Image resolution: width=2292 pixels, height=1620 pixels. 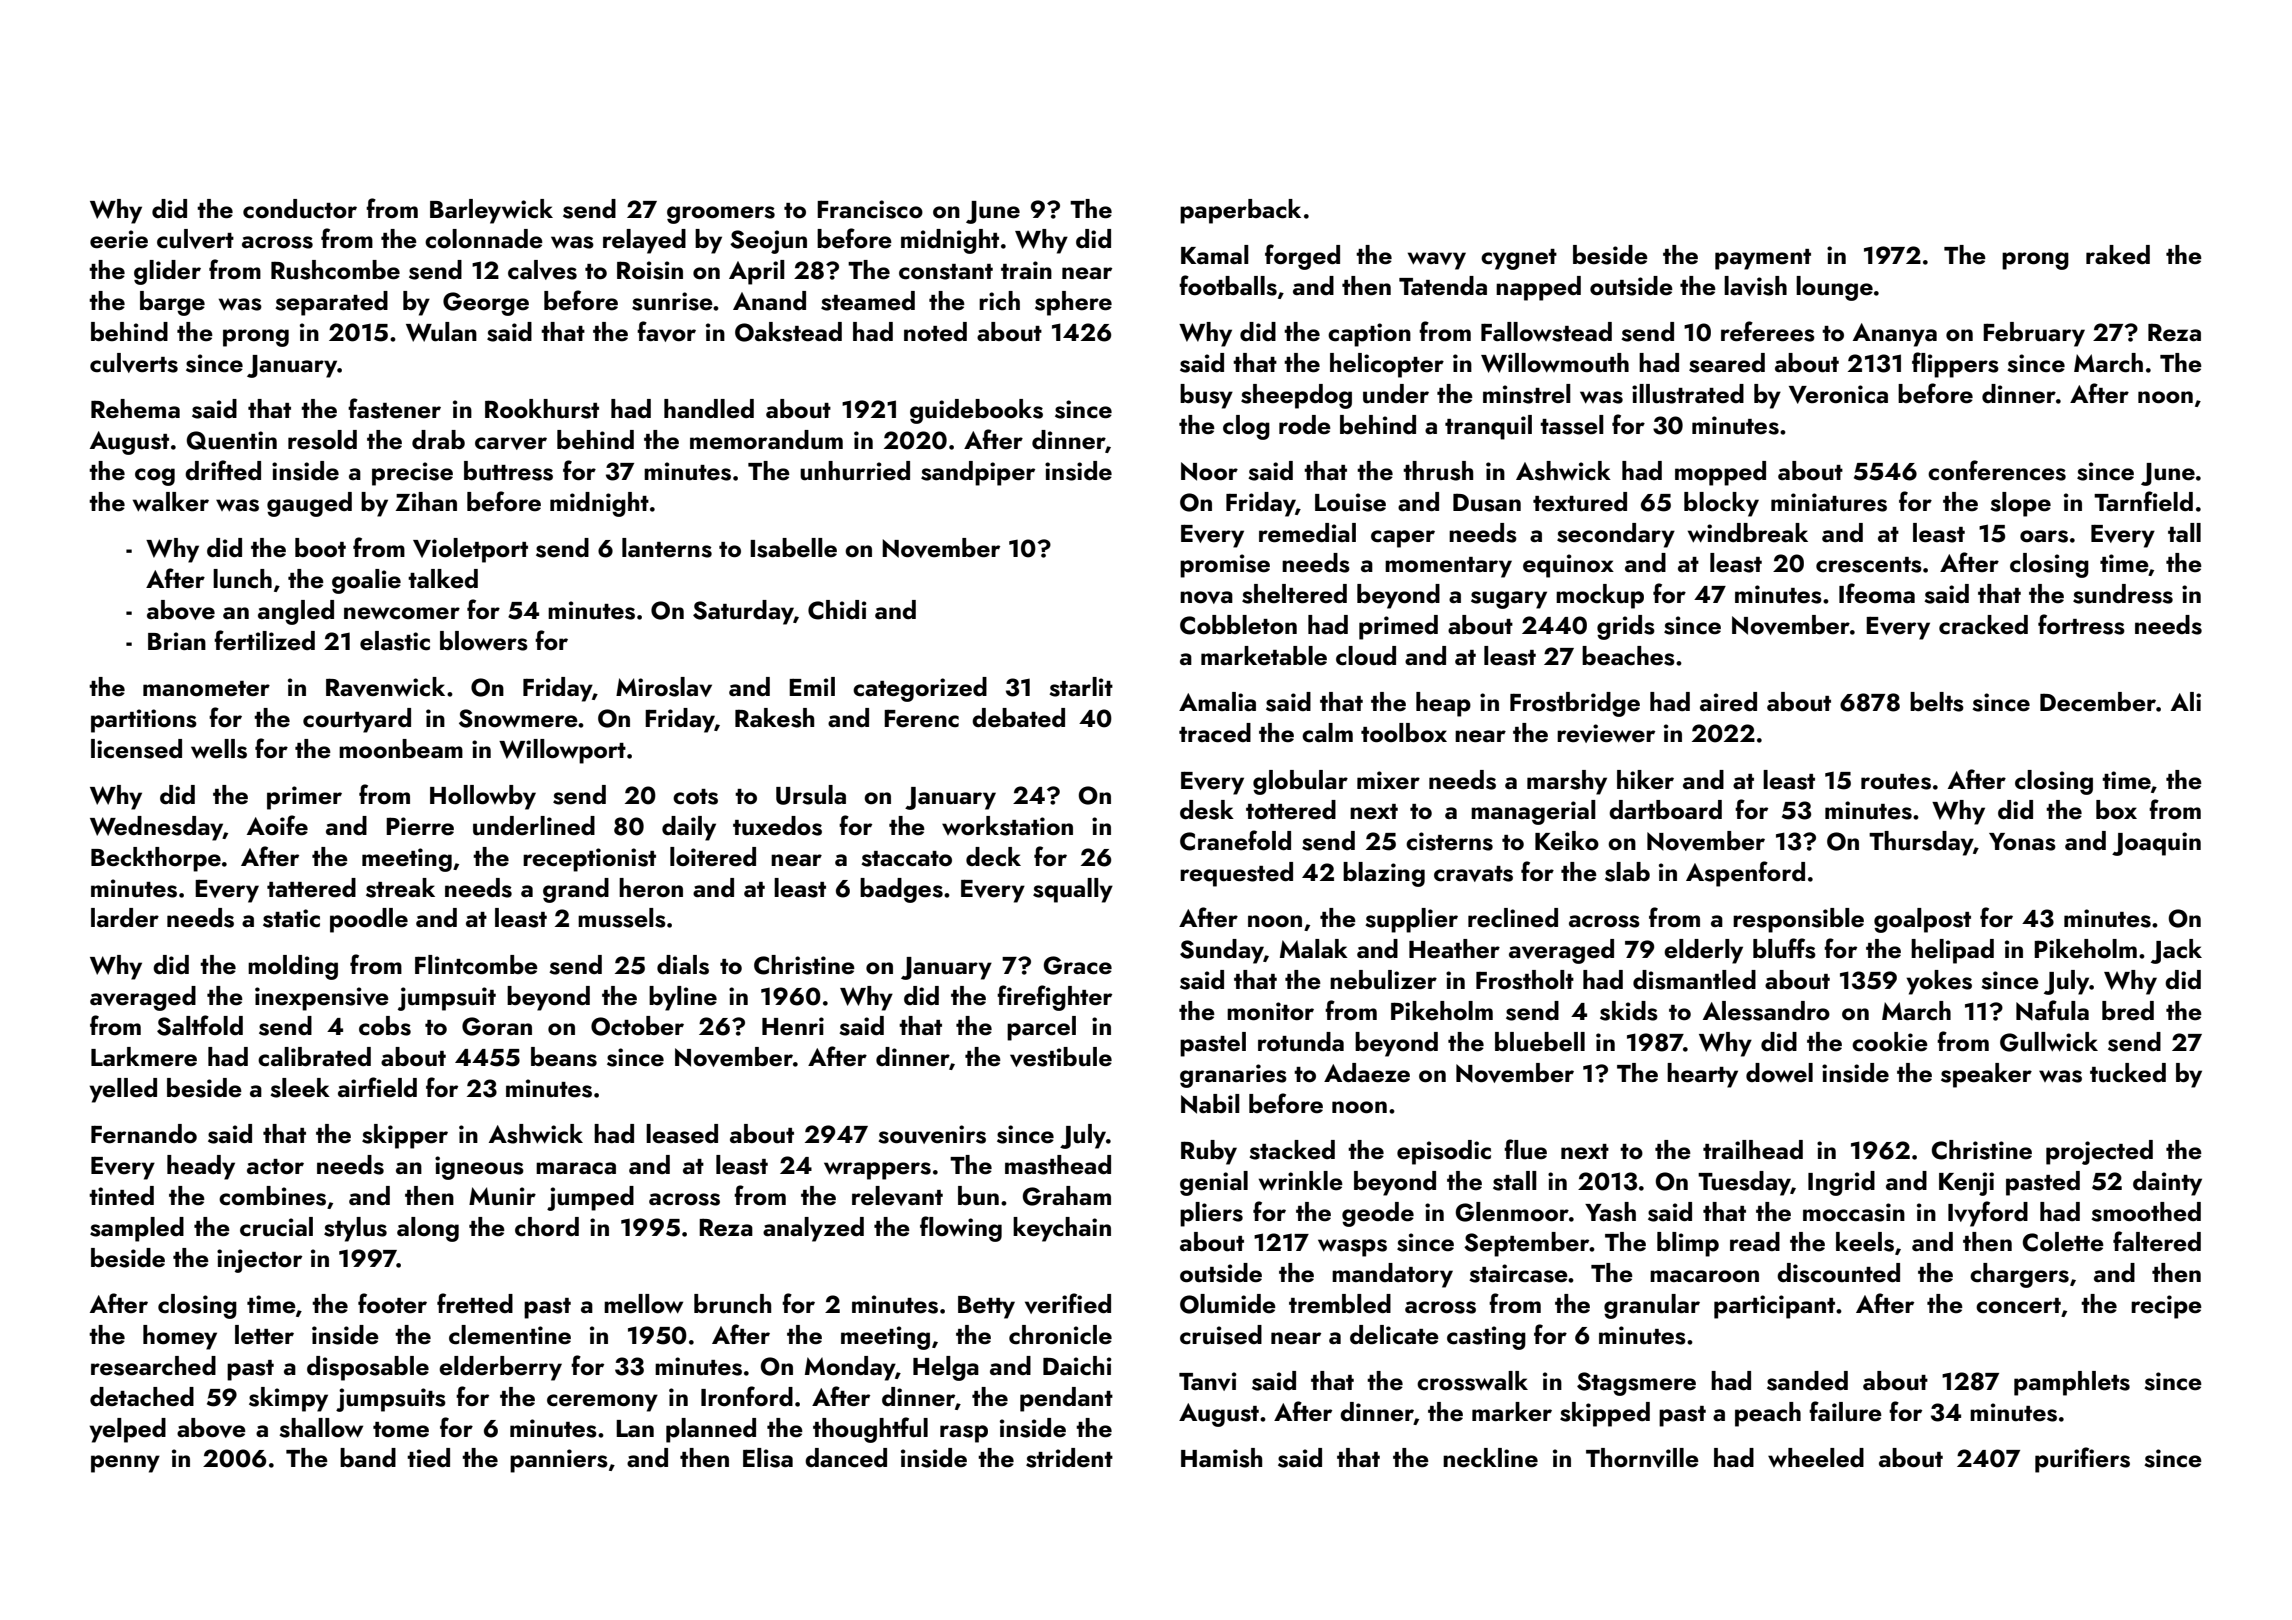 I want to click on researched, so click(x=153, y=1366).
